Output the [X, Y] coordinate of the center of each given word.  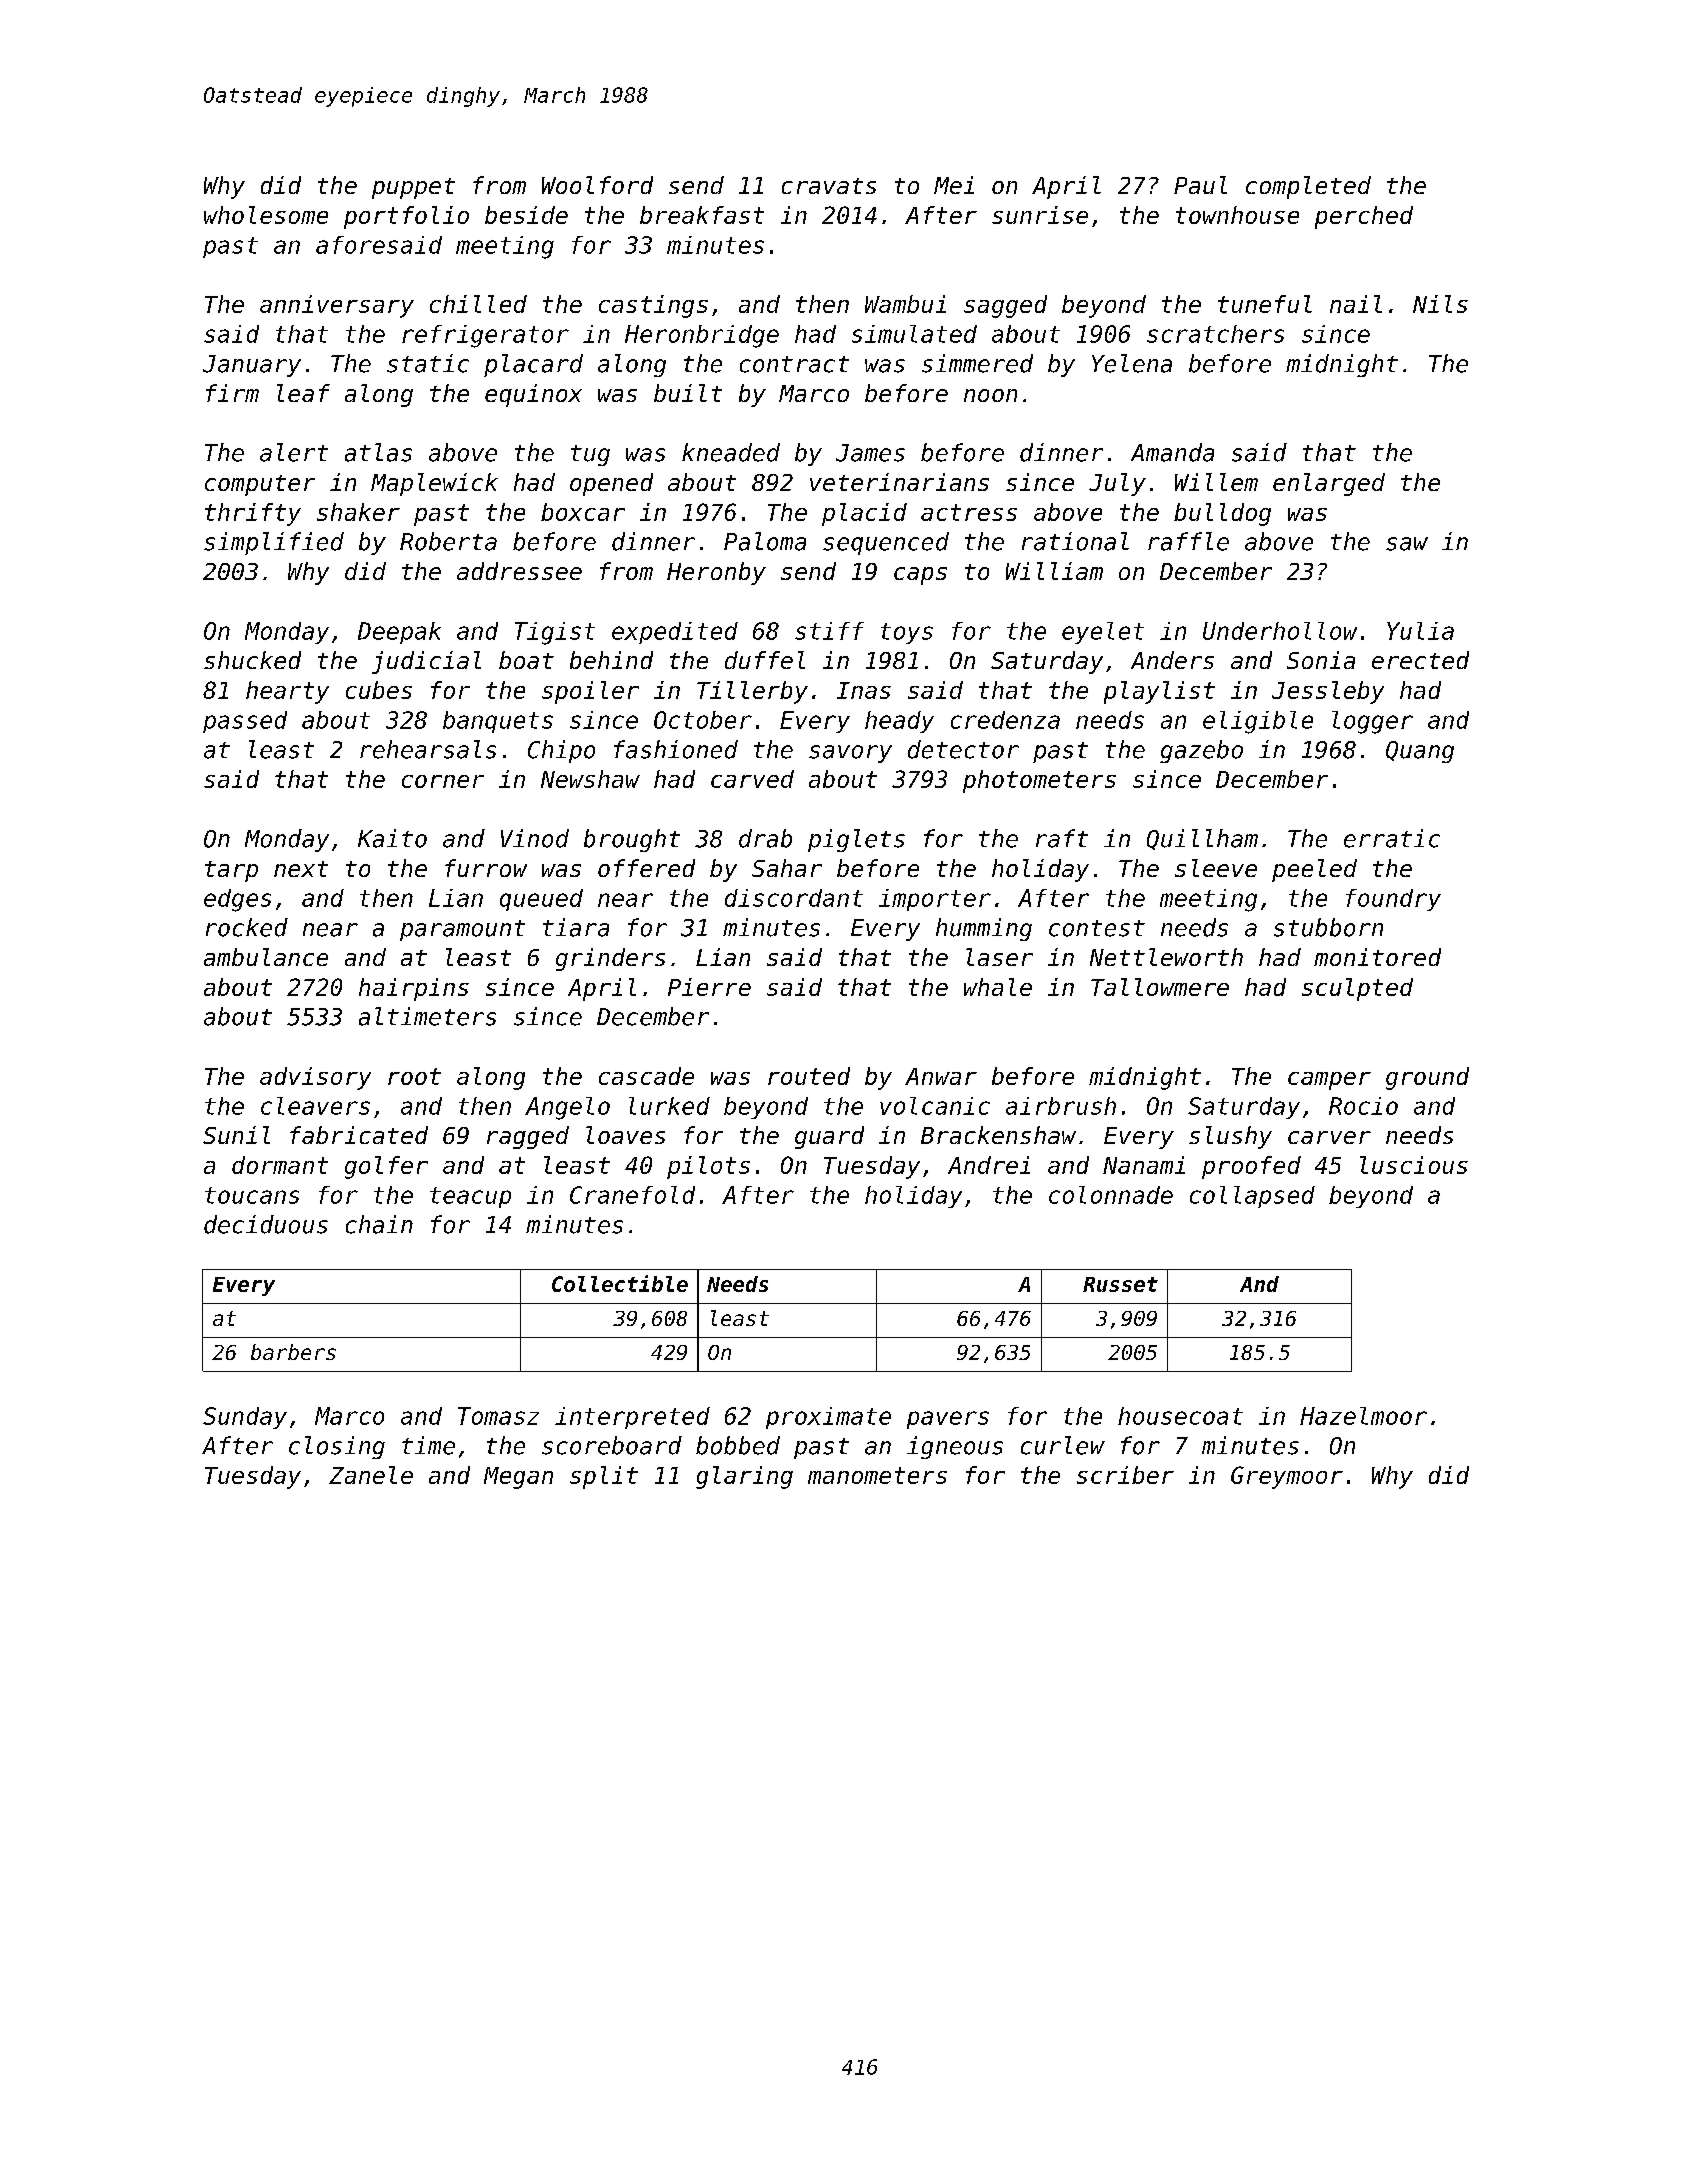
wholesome [266, 215]
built [688, 393]
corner [443, 781]
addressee [519, 571]
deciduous [266, 1224]
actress [969, 512]
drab [765, 838]
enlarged [1329, 484]
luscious [1414, 1165]
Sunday [245, 1418]
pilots [708, 1167]
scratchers [1215, 334]
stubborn [1328, 927]
